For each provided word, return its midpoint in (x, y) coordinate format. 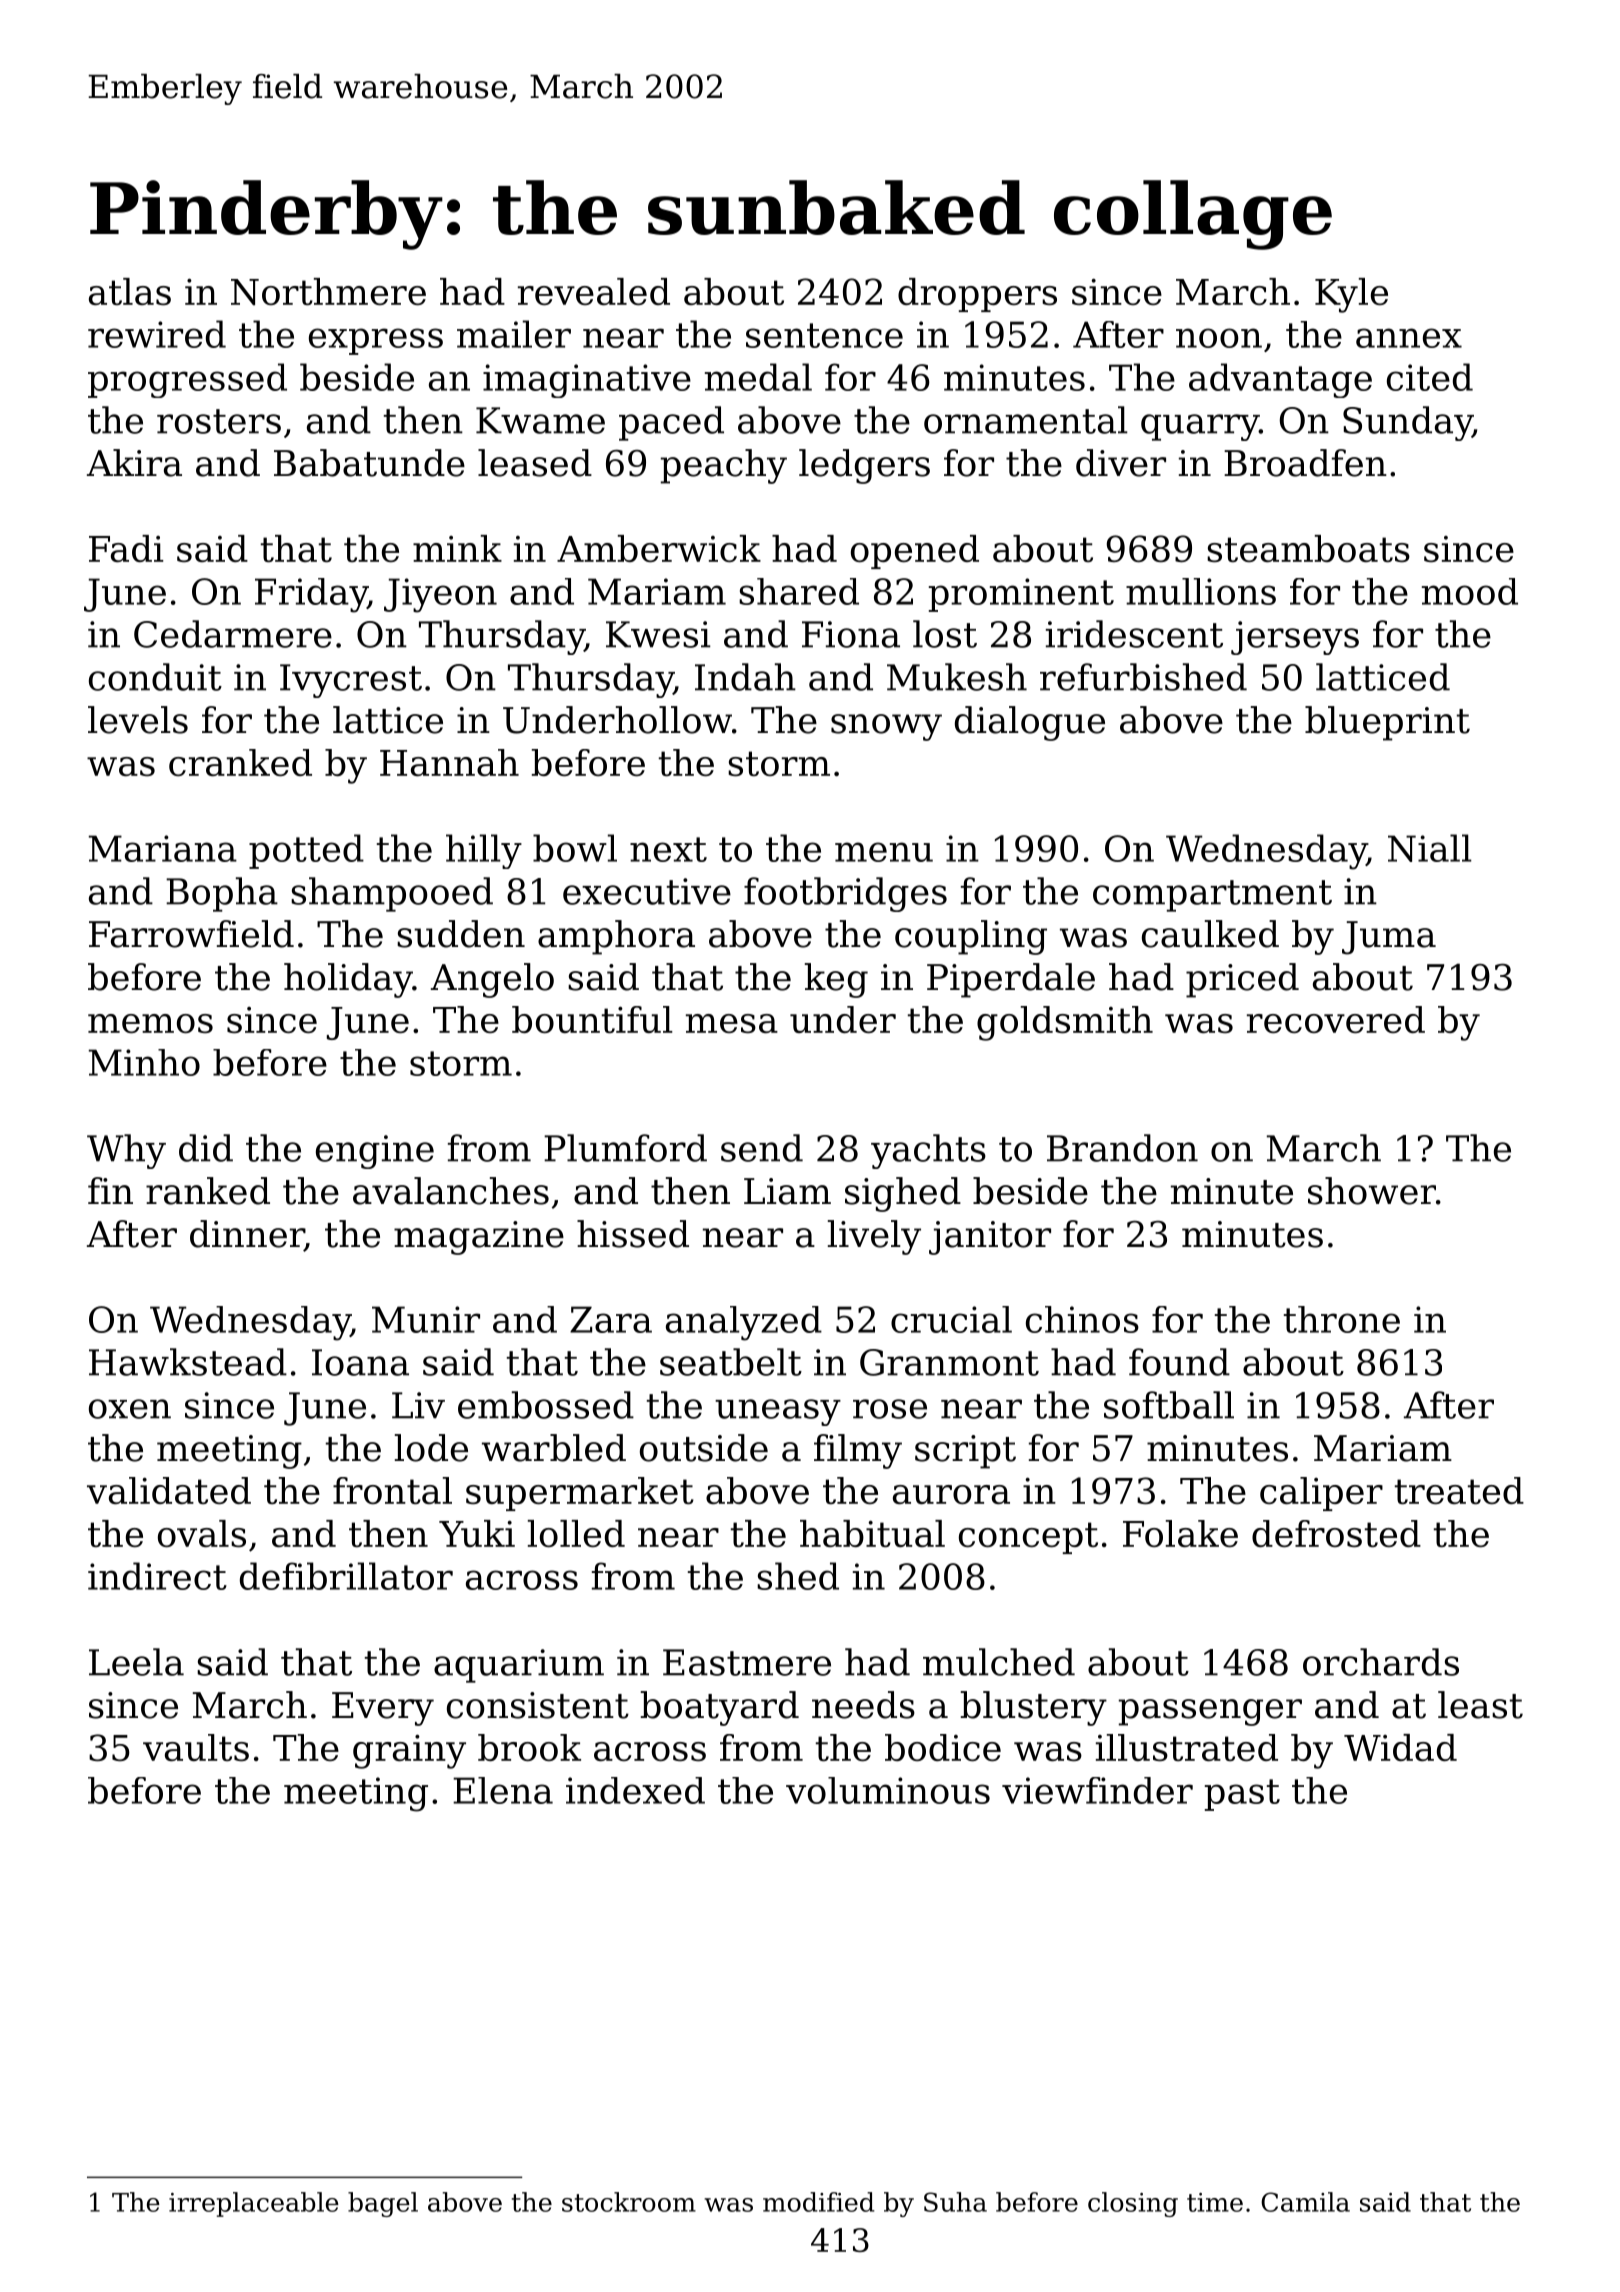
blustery (1034, 1708)
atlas (130, 291)
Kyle (1351, 295)
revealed (594, 291)
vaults (196, 1747)
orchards (1381, 1662)
